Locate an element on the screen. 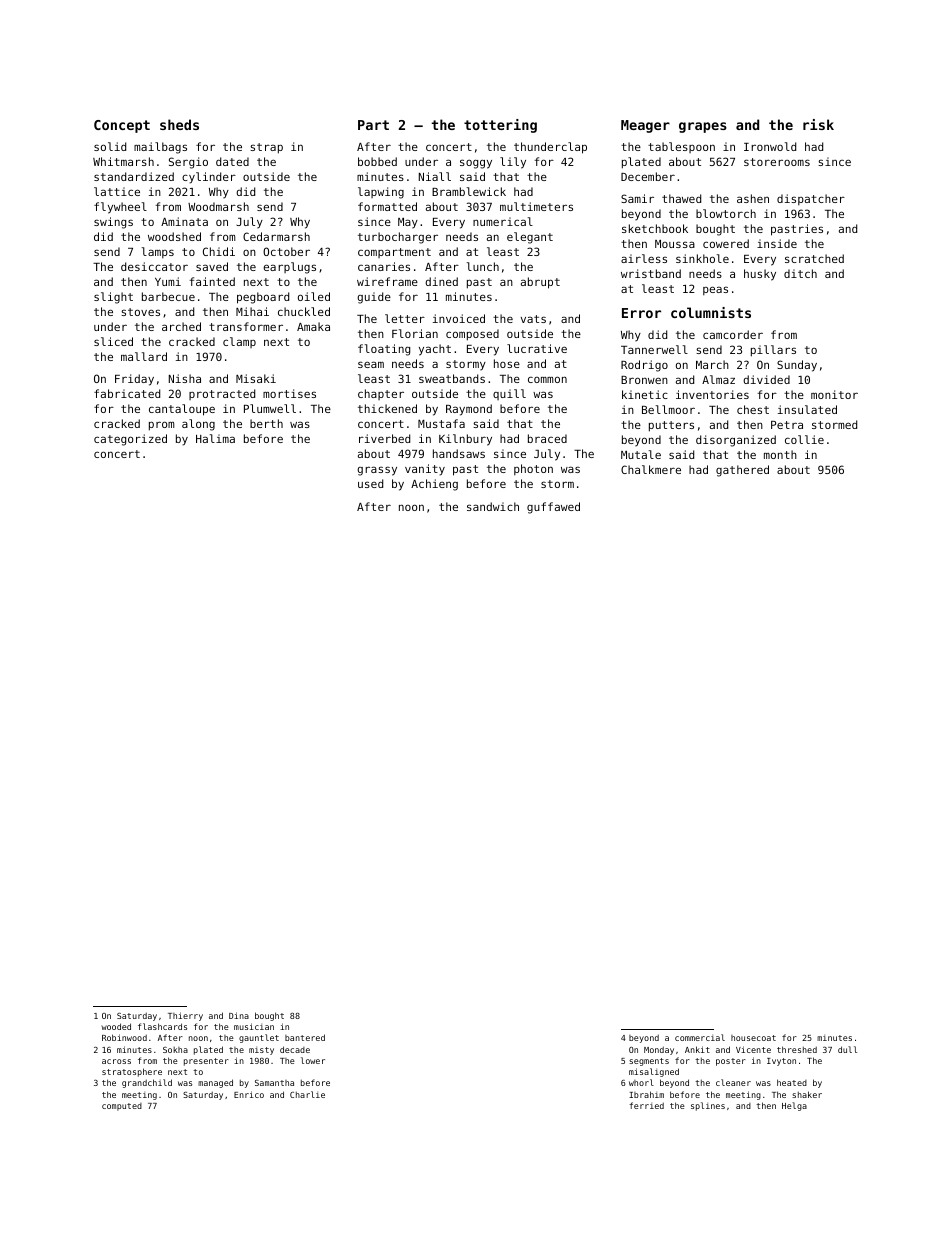 The image size is (952, 1233). categorized is located at coordinates (130, 440).
